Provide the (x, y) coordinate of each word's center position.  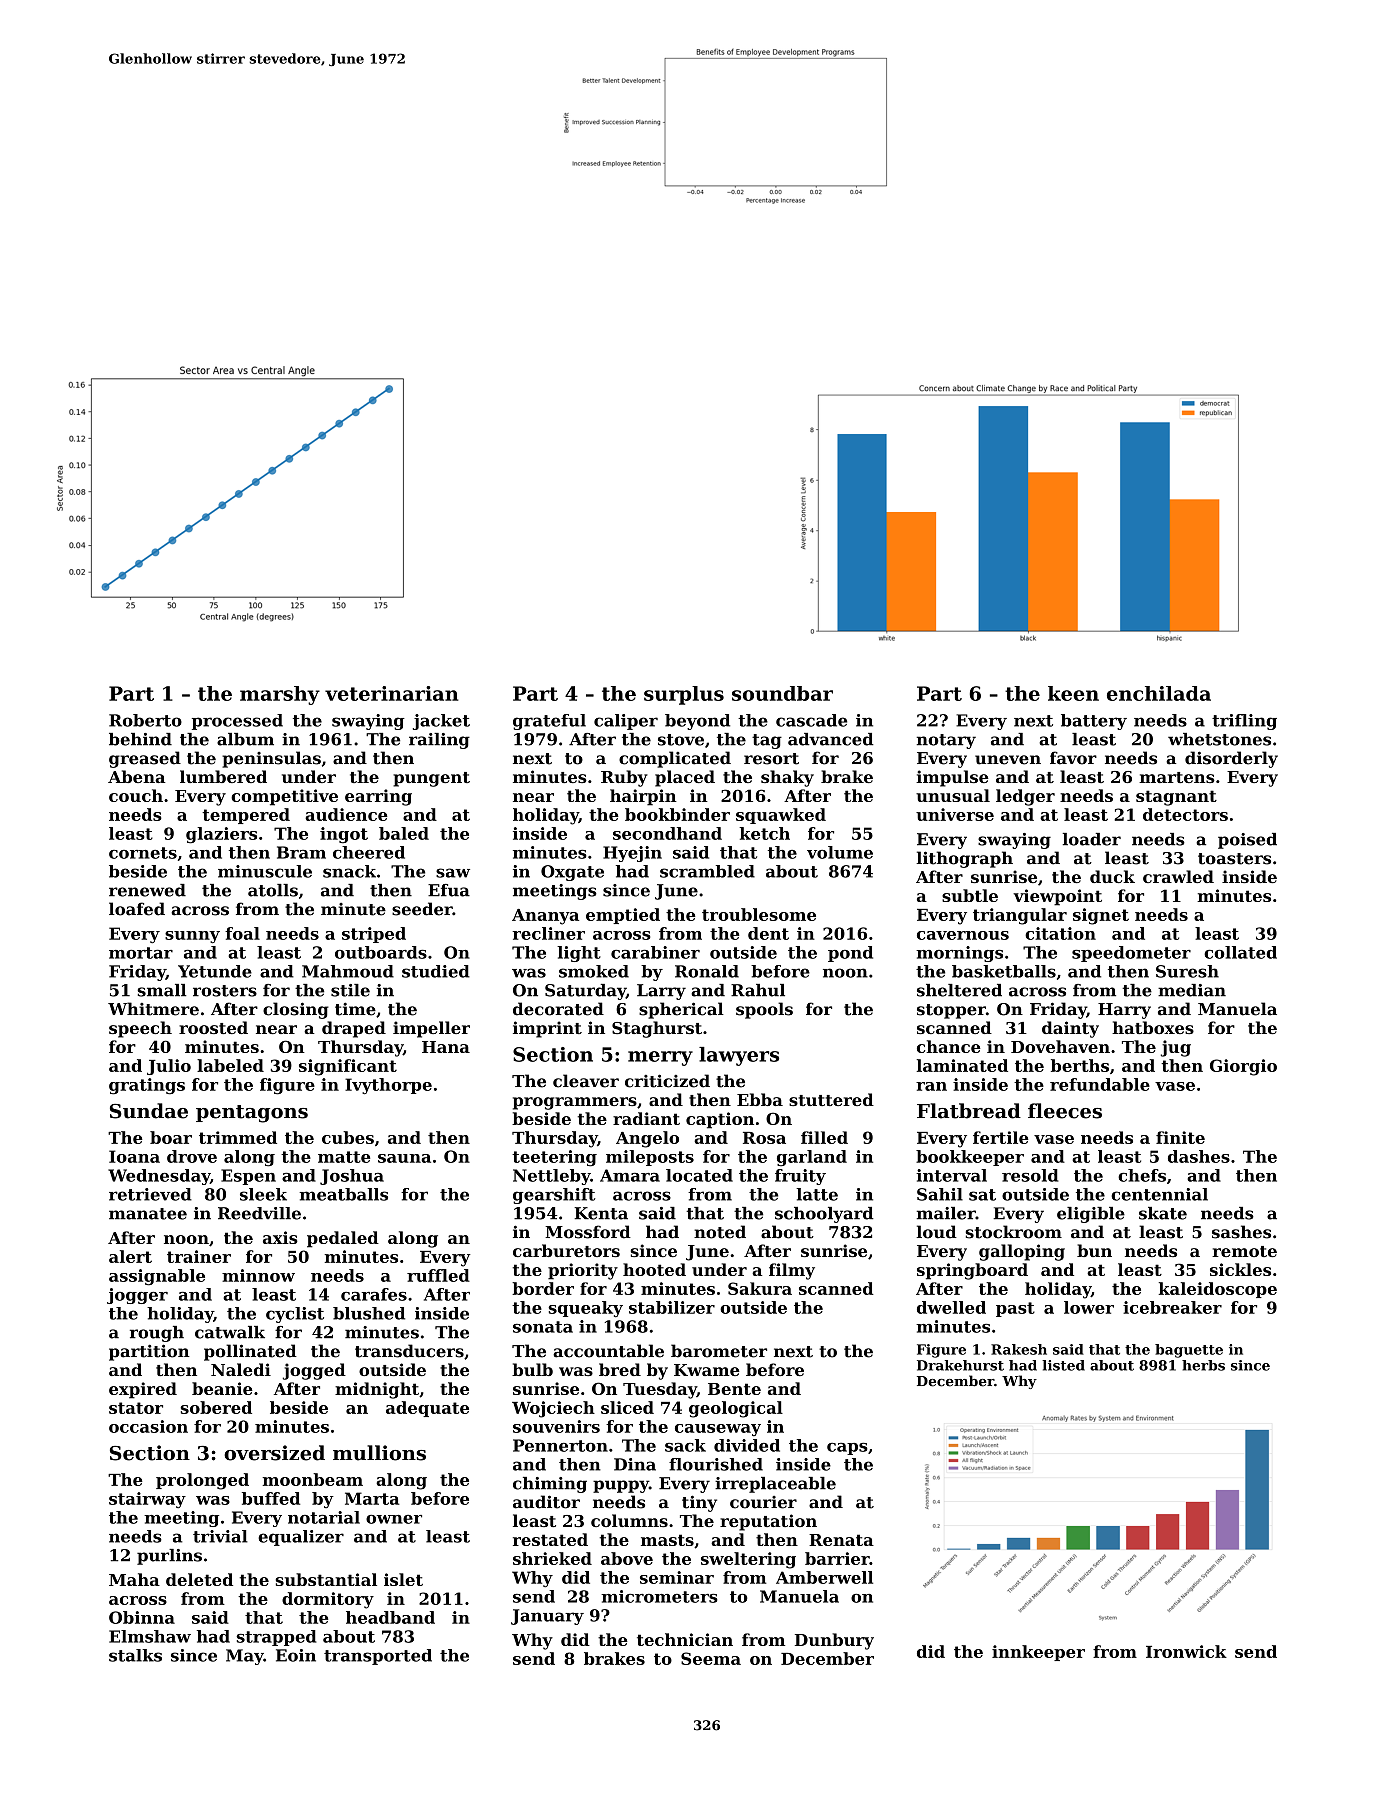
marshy (280, 695)
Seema (711, 1658)
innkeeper (1038, 1653)
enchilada (1159, 693)
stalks (135, 1655)
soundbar (782, 693)
